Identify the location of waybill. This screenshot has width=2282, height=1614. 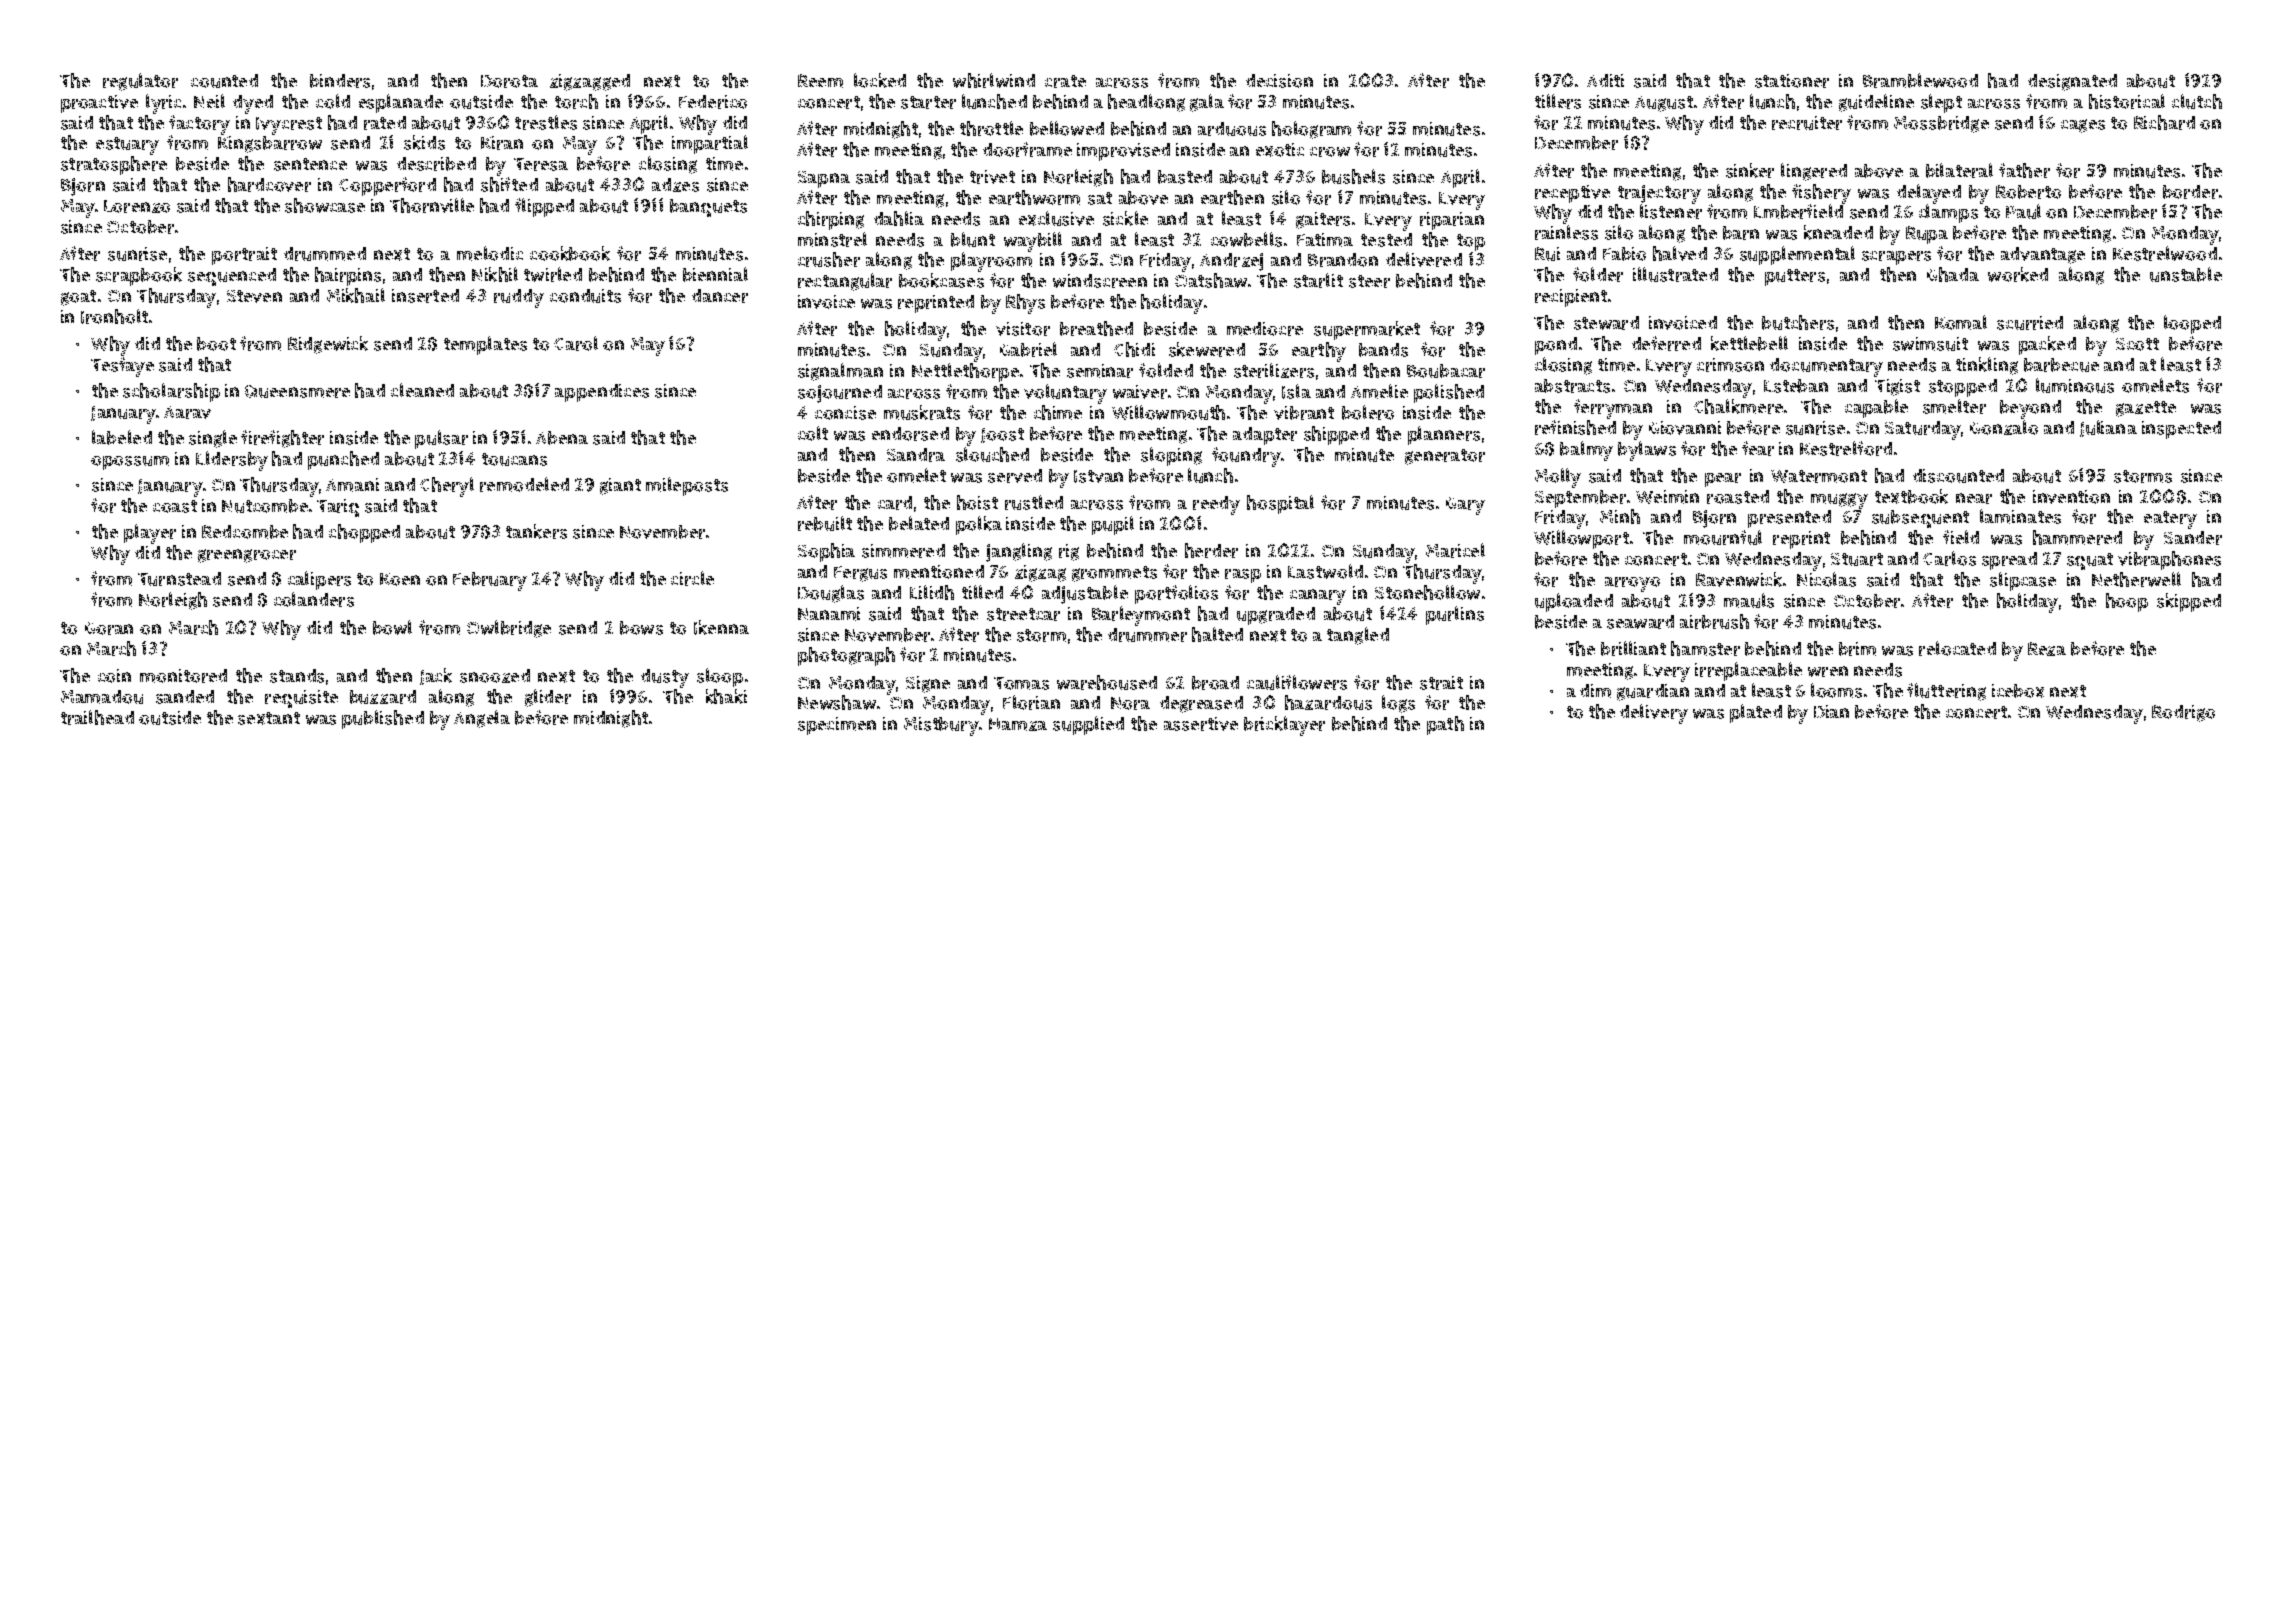
(1033, 242).
